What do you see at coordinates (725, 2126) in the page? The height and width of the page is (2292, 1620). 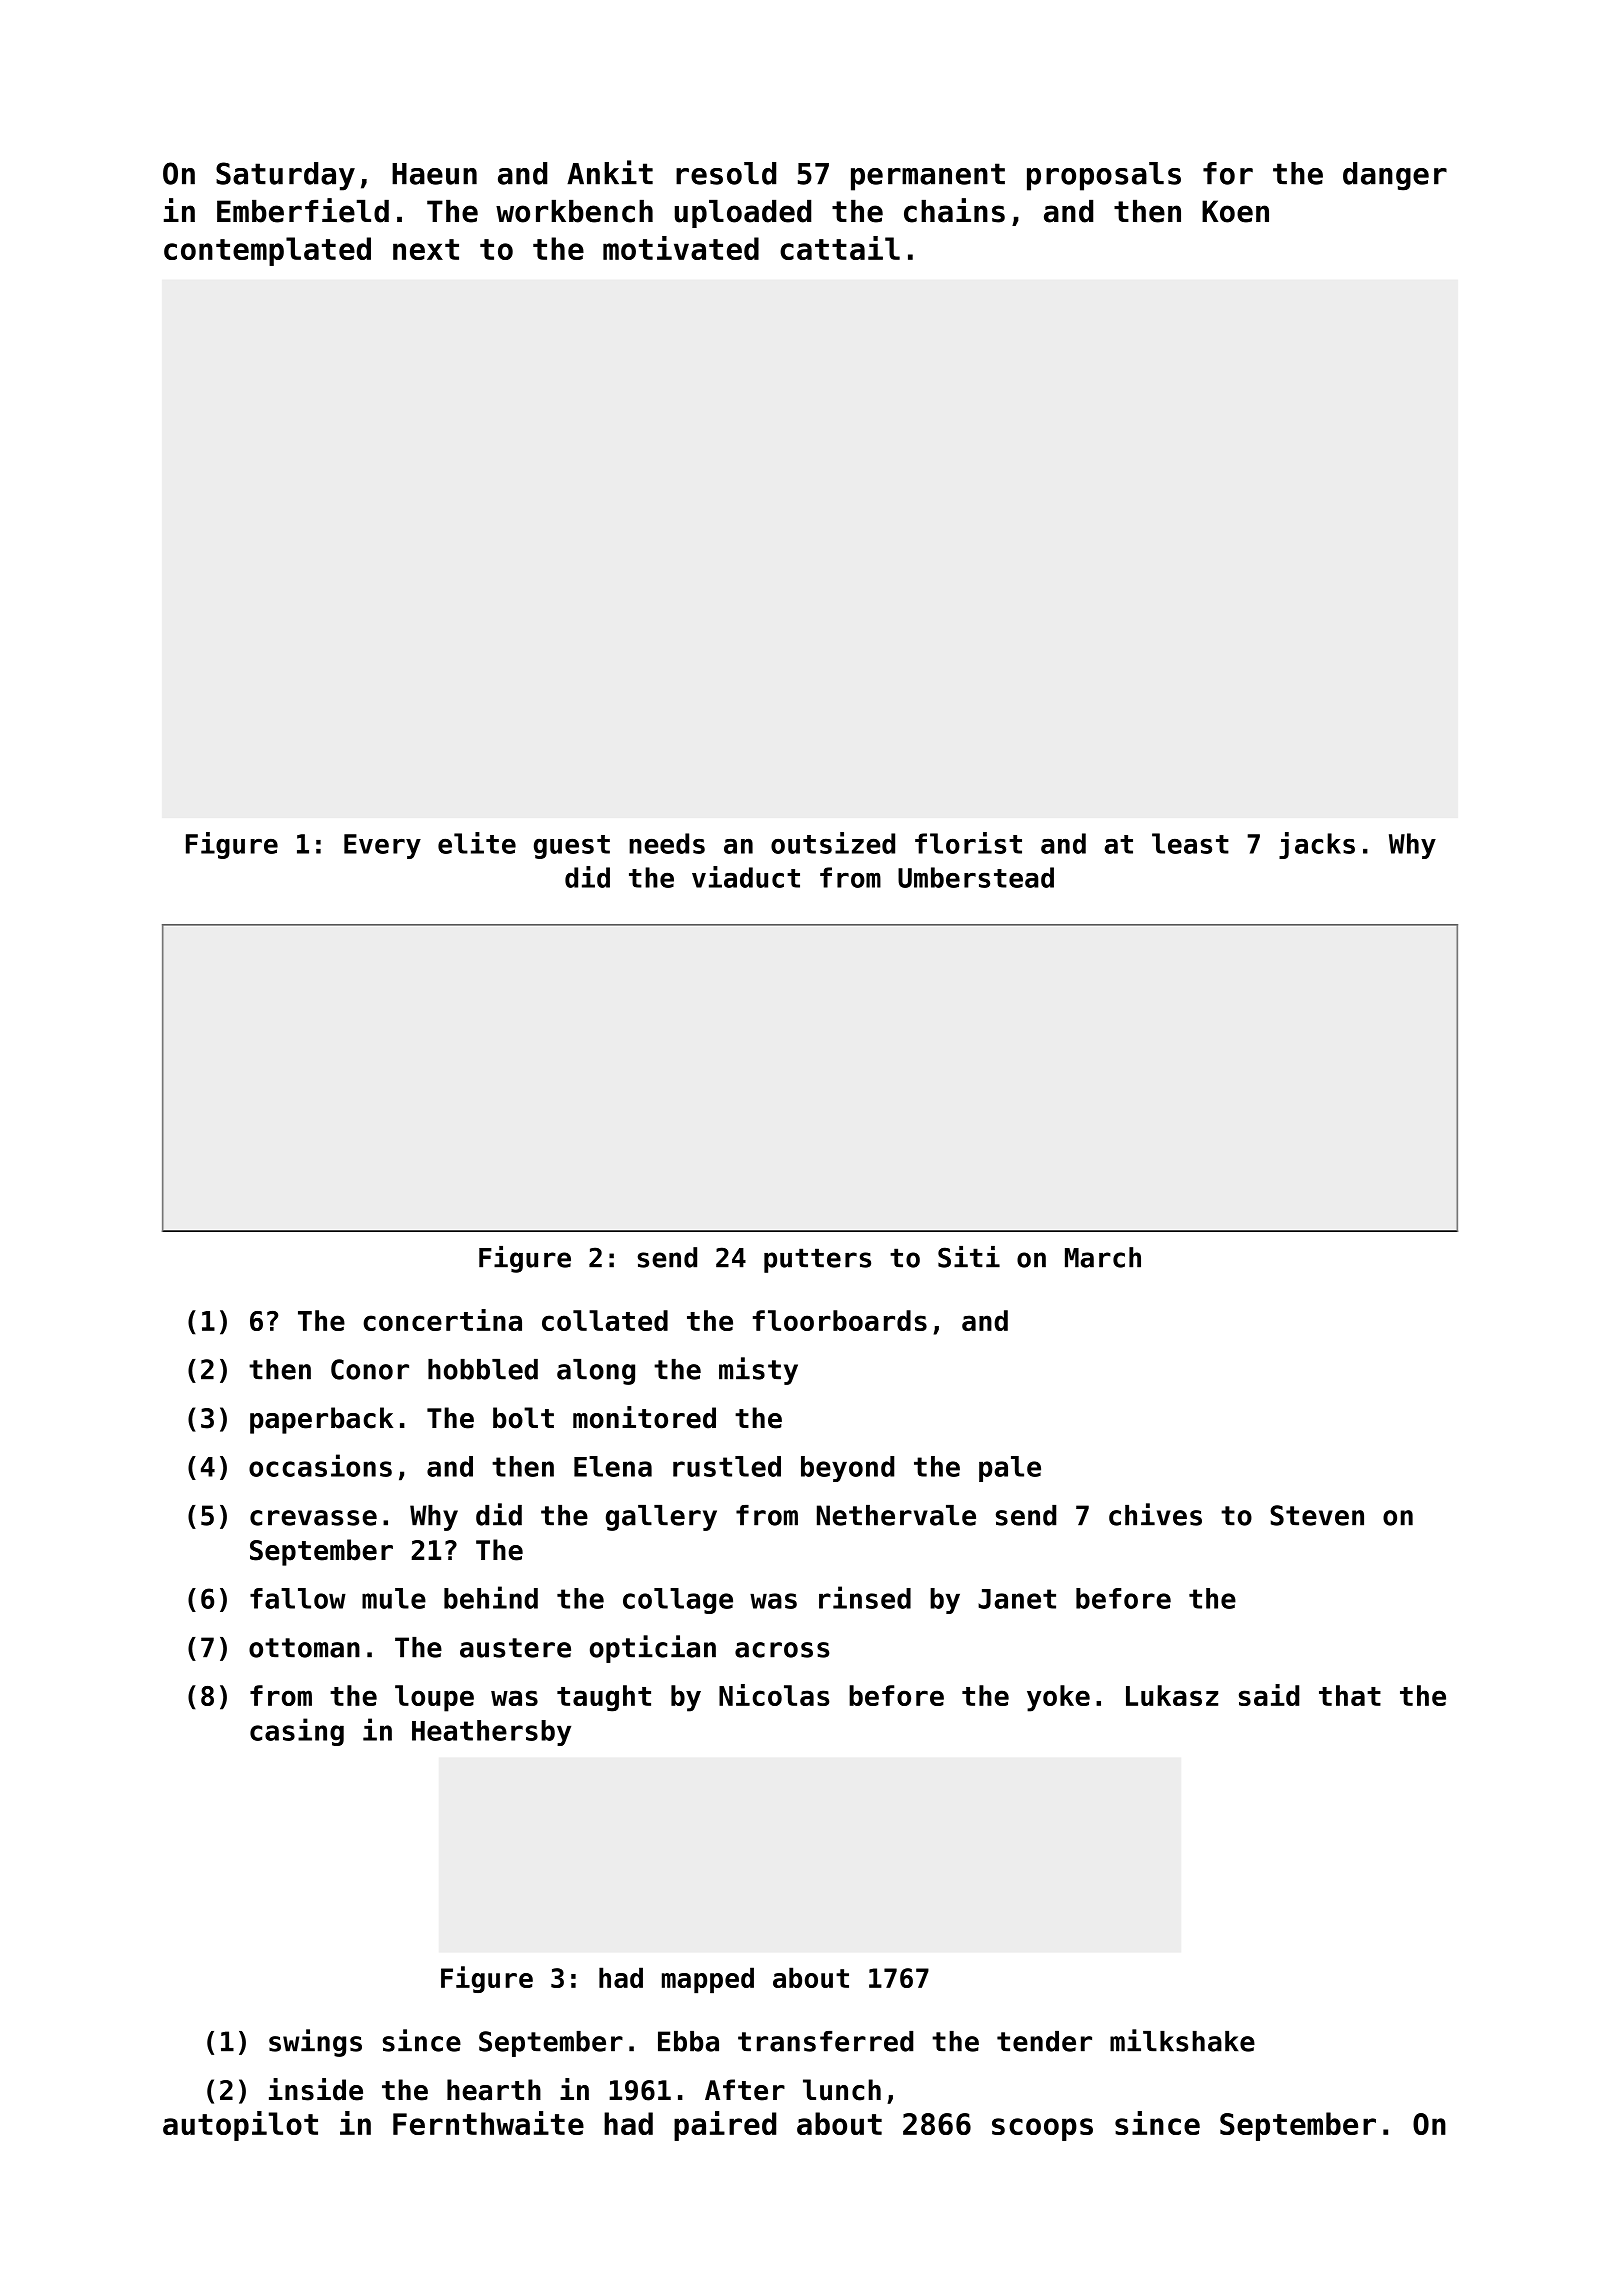 I see `paired` at bounding box center [725, 2126].
